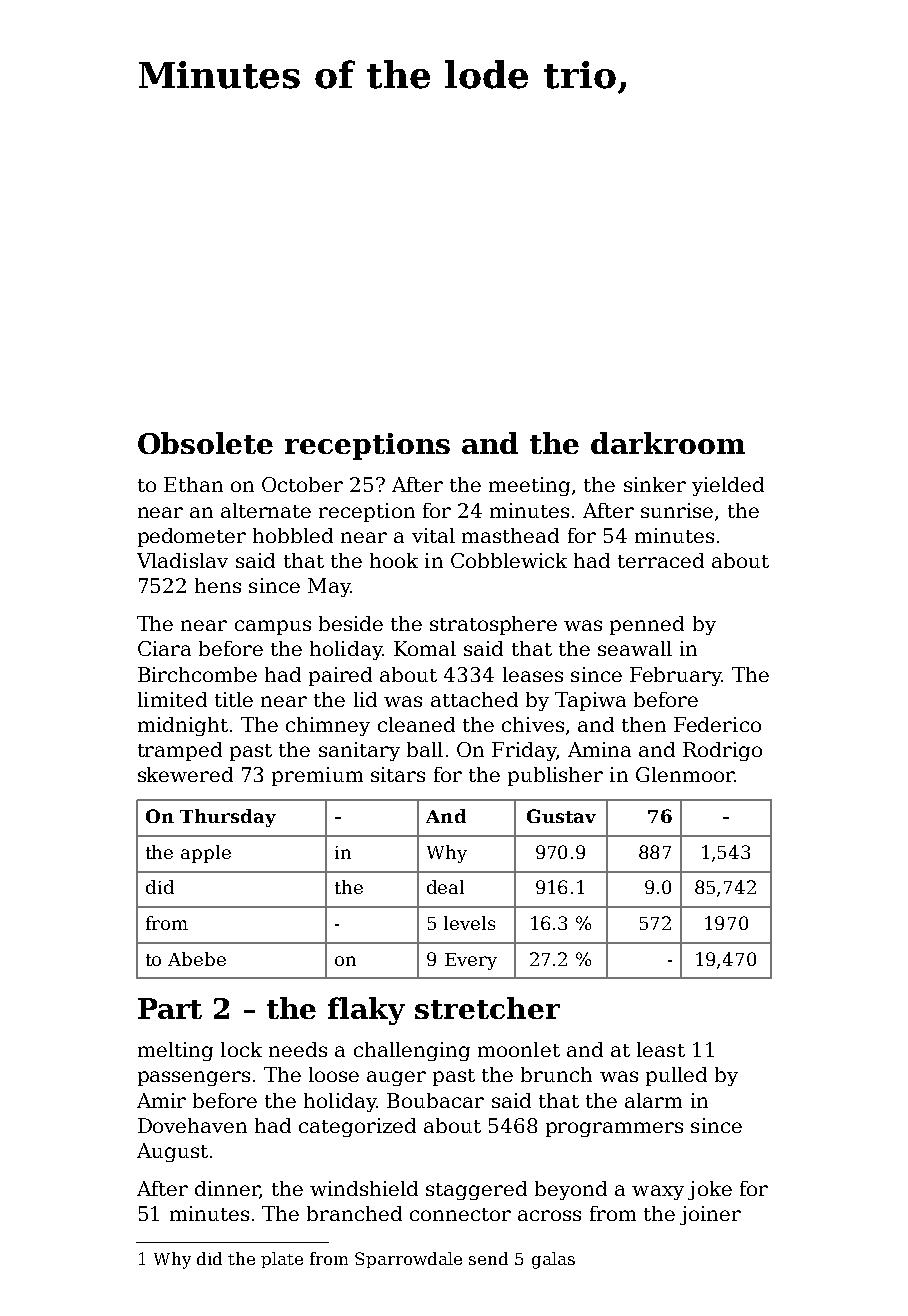 This screenshot has width=908, height=1316. What do you see at coordinates (476, 1190) in the screenshot?
I see `staggered` at bounding box center [476, 1190].
